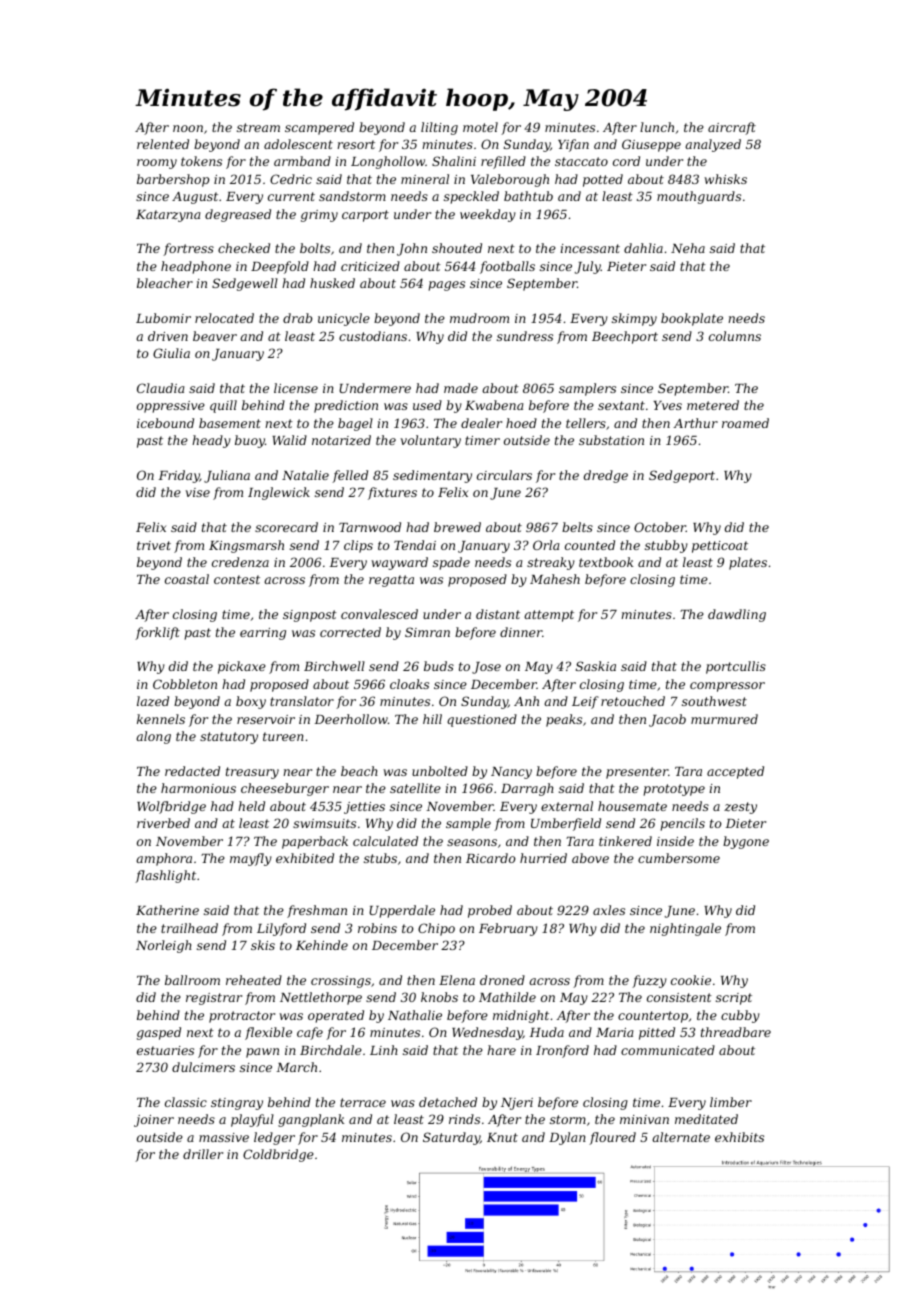 This document has width=908, height=1316. What do you see at coordinates (258, 127) in the document?
I see `stream` at bounding box center [258, 127].
